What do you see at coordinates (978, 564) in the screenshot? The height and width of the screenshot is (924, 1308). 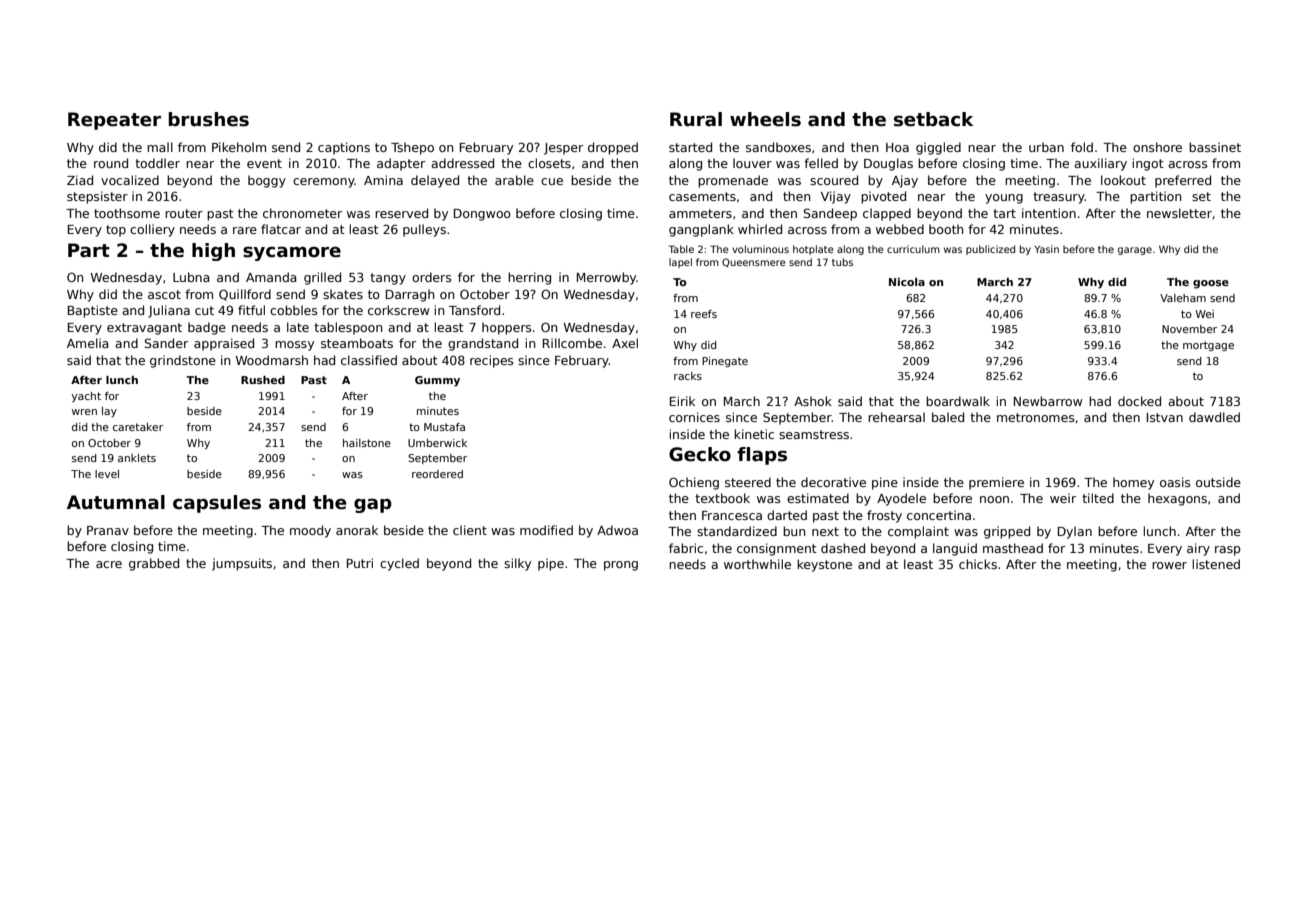 I see `chicks` at bounding box center [978, 564].
